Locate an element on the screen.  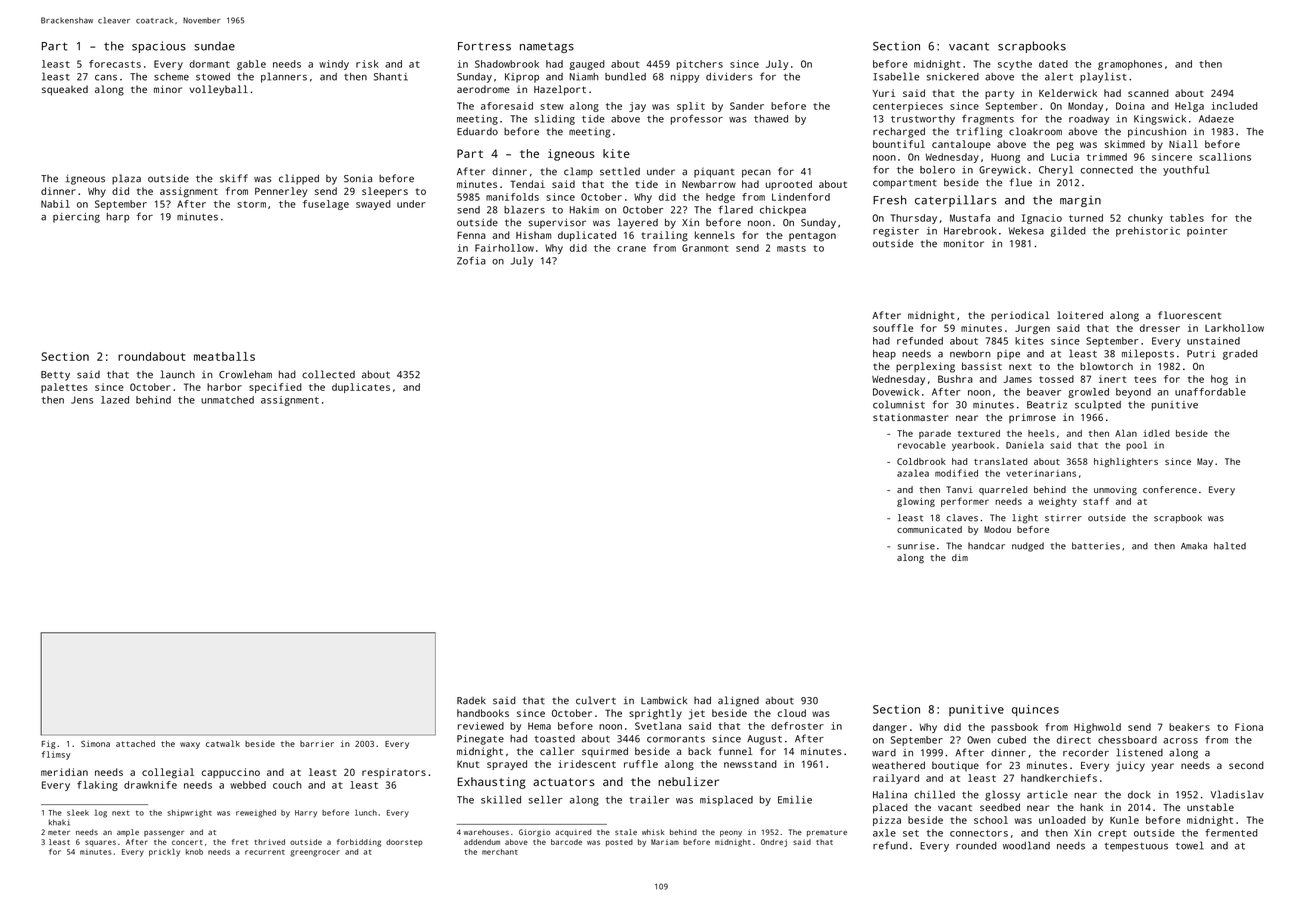
Lambwick is located at coordinates (664, 700).
